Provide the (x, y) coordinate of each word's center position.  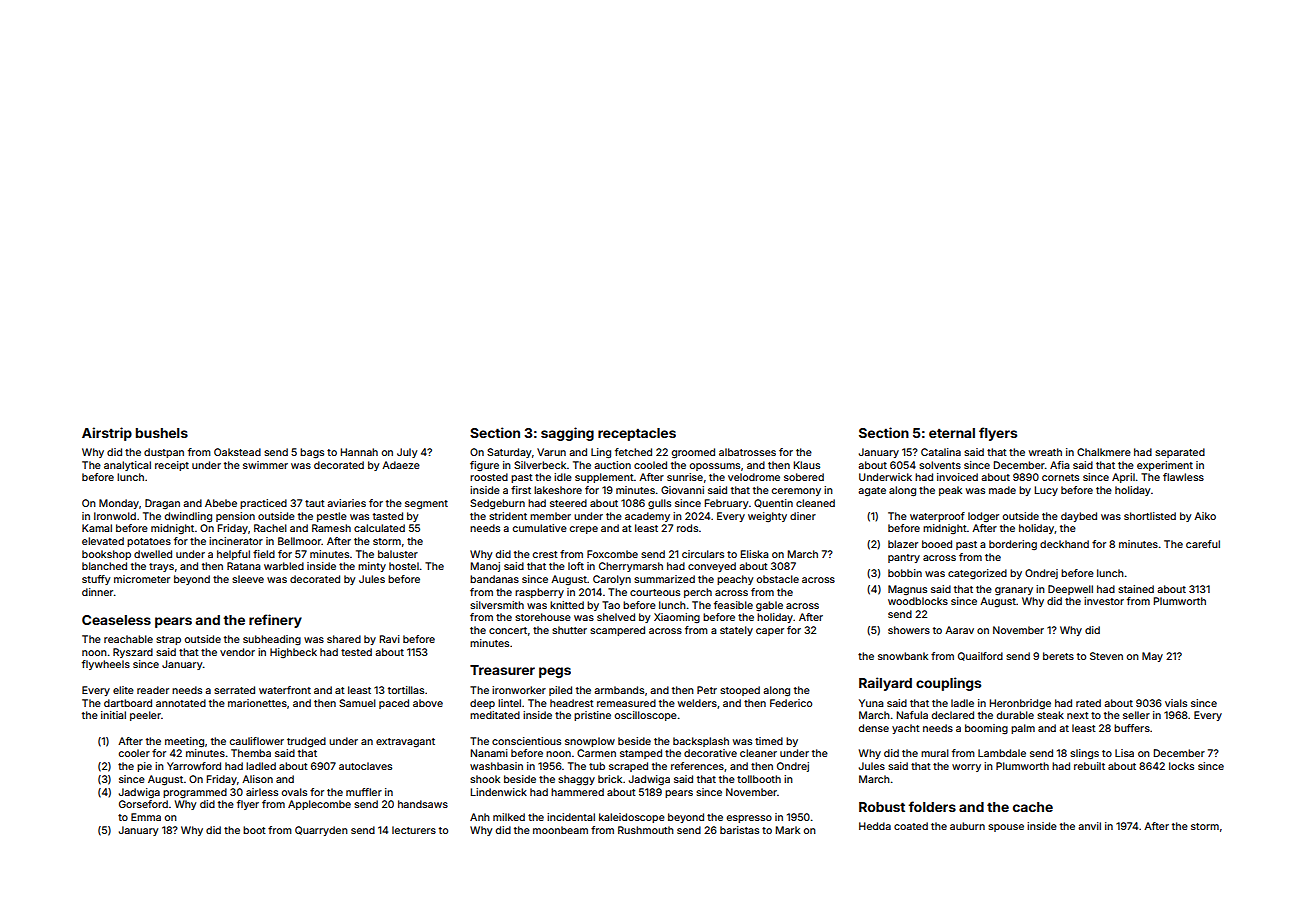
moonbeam (560, 830)
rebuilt (1089, 766)
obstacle (778, 579)
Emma (146, 817)
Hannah (359, 452)
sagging (567, 434)
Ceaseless (116, 620)
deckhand (1064, 544)
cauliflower (257, 741)
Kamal (97, 528)
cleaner (758, 753)
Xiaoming (677, 618)
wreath (1045, 452)
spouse (1006, 828)
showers (909, 630)
